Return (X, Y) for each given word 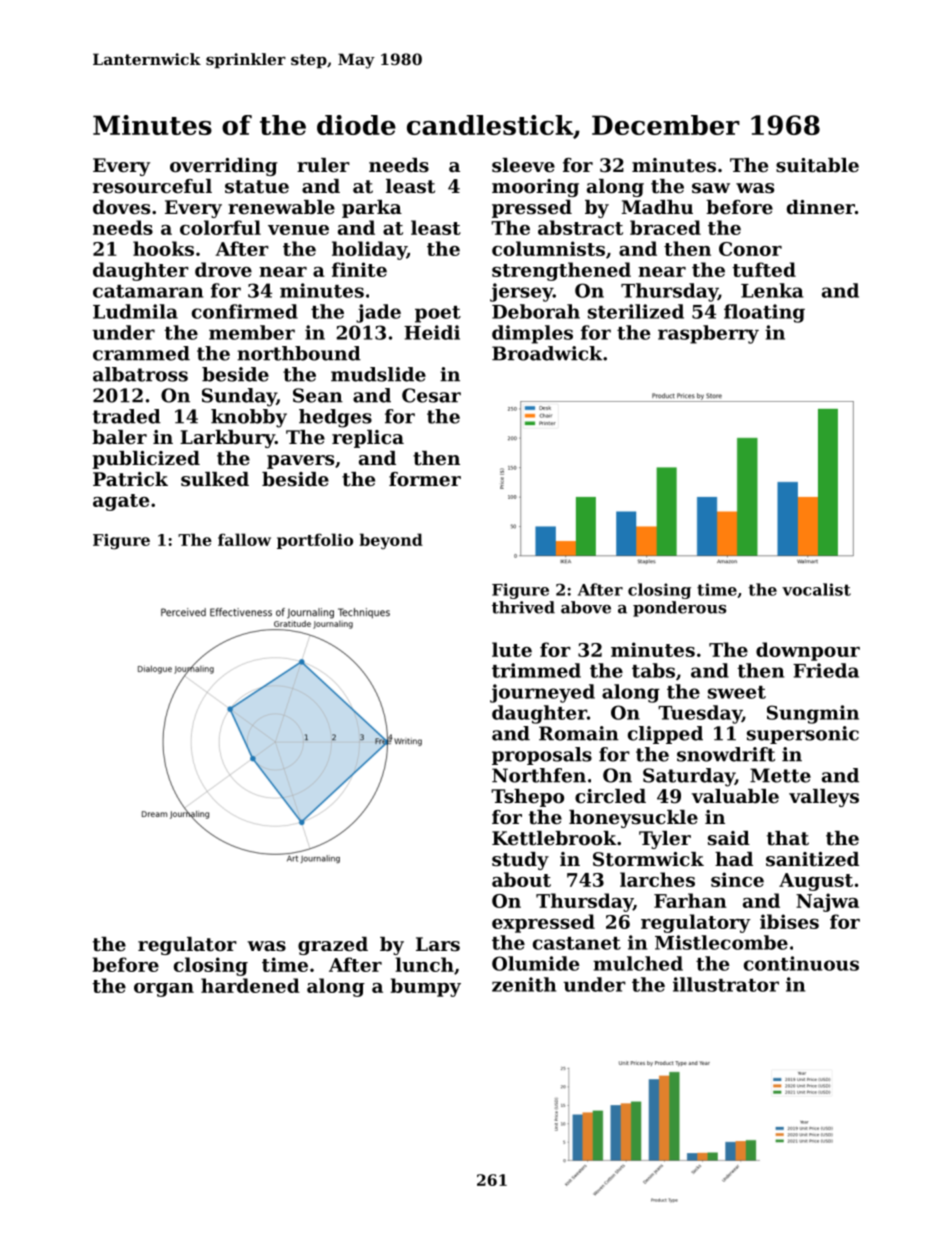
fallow (244, 539)
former (425, 479)
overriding (224, 167)
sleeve (523, 165)
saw (711, 188)
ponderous (679, 609)
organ (164, 990)
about (521, 879)
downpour (808, 651)
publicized (146, 460)
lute (512, 649)
